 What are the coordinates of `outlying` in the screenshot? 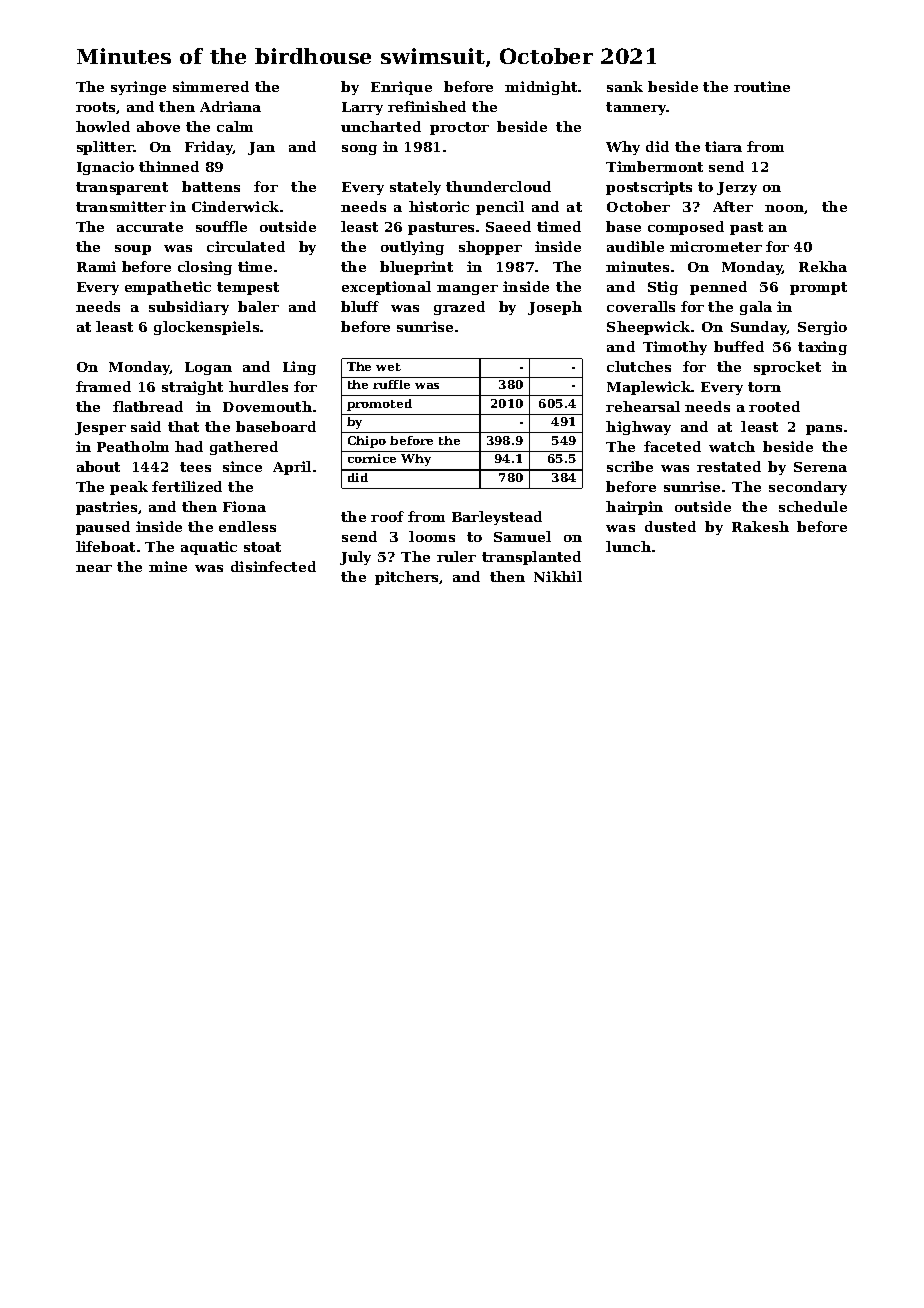 It's located at (412, 248).
